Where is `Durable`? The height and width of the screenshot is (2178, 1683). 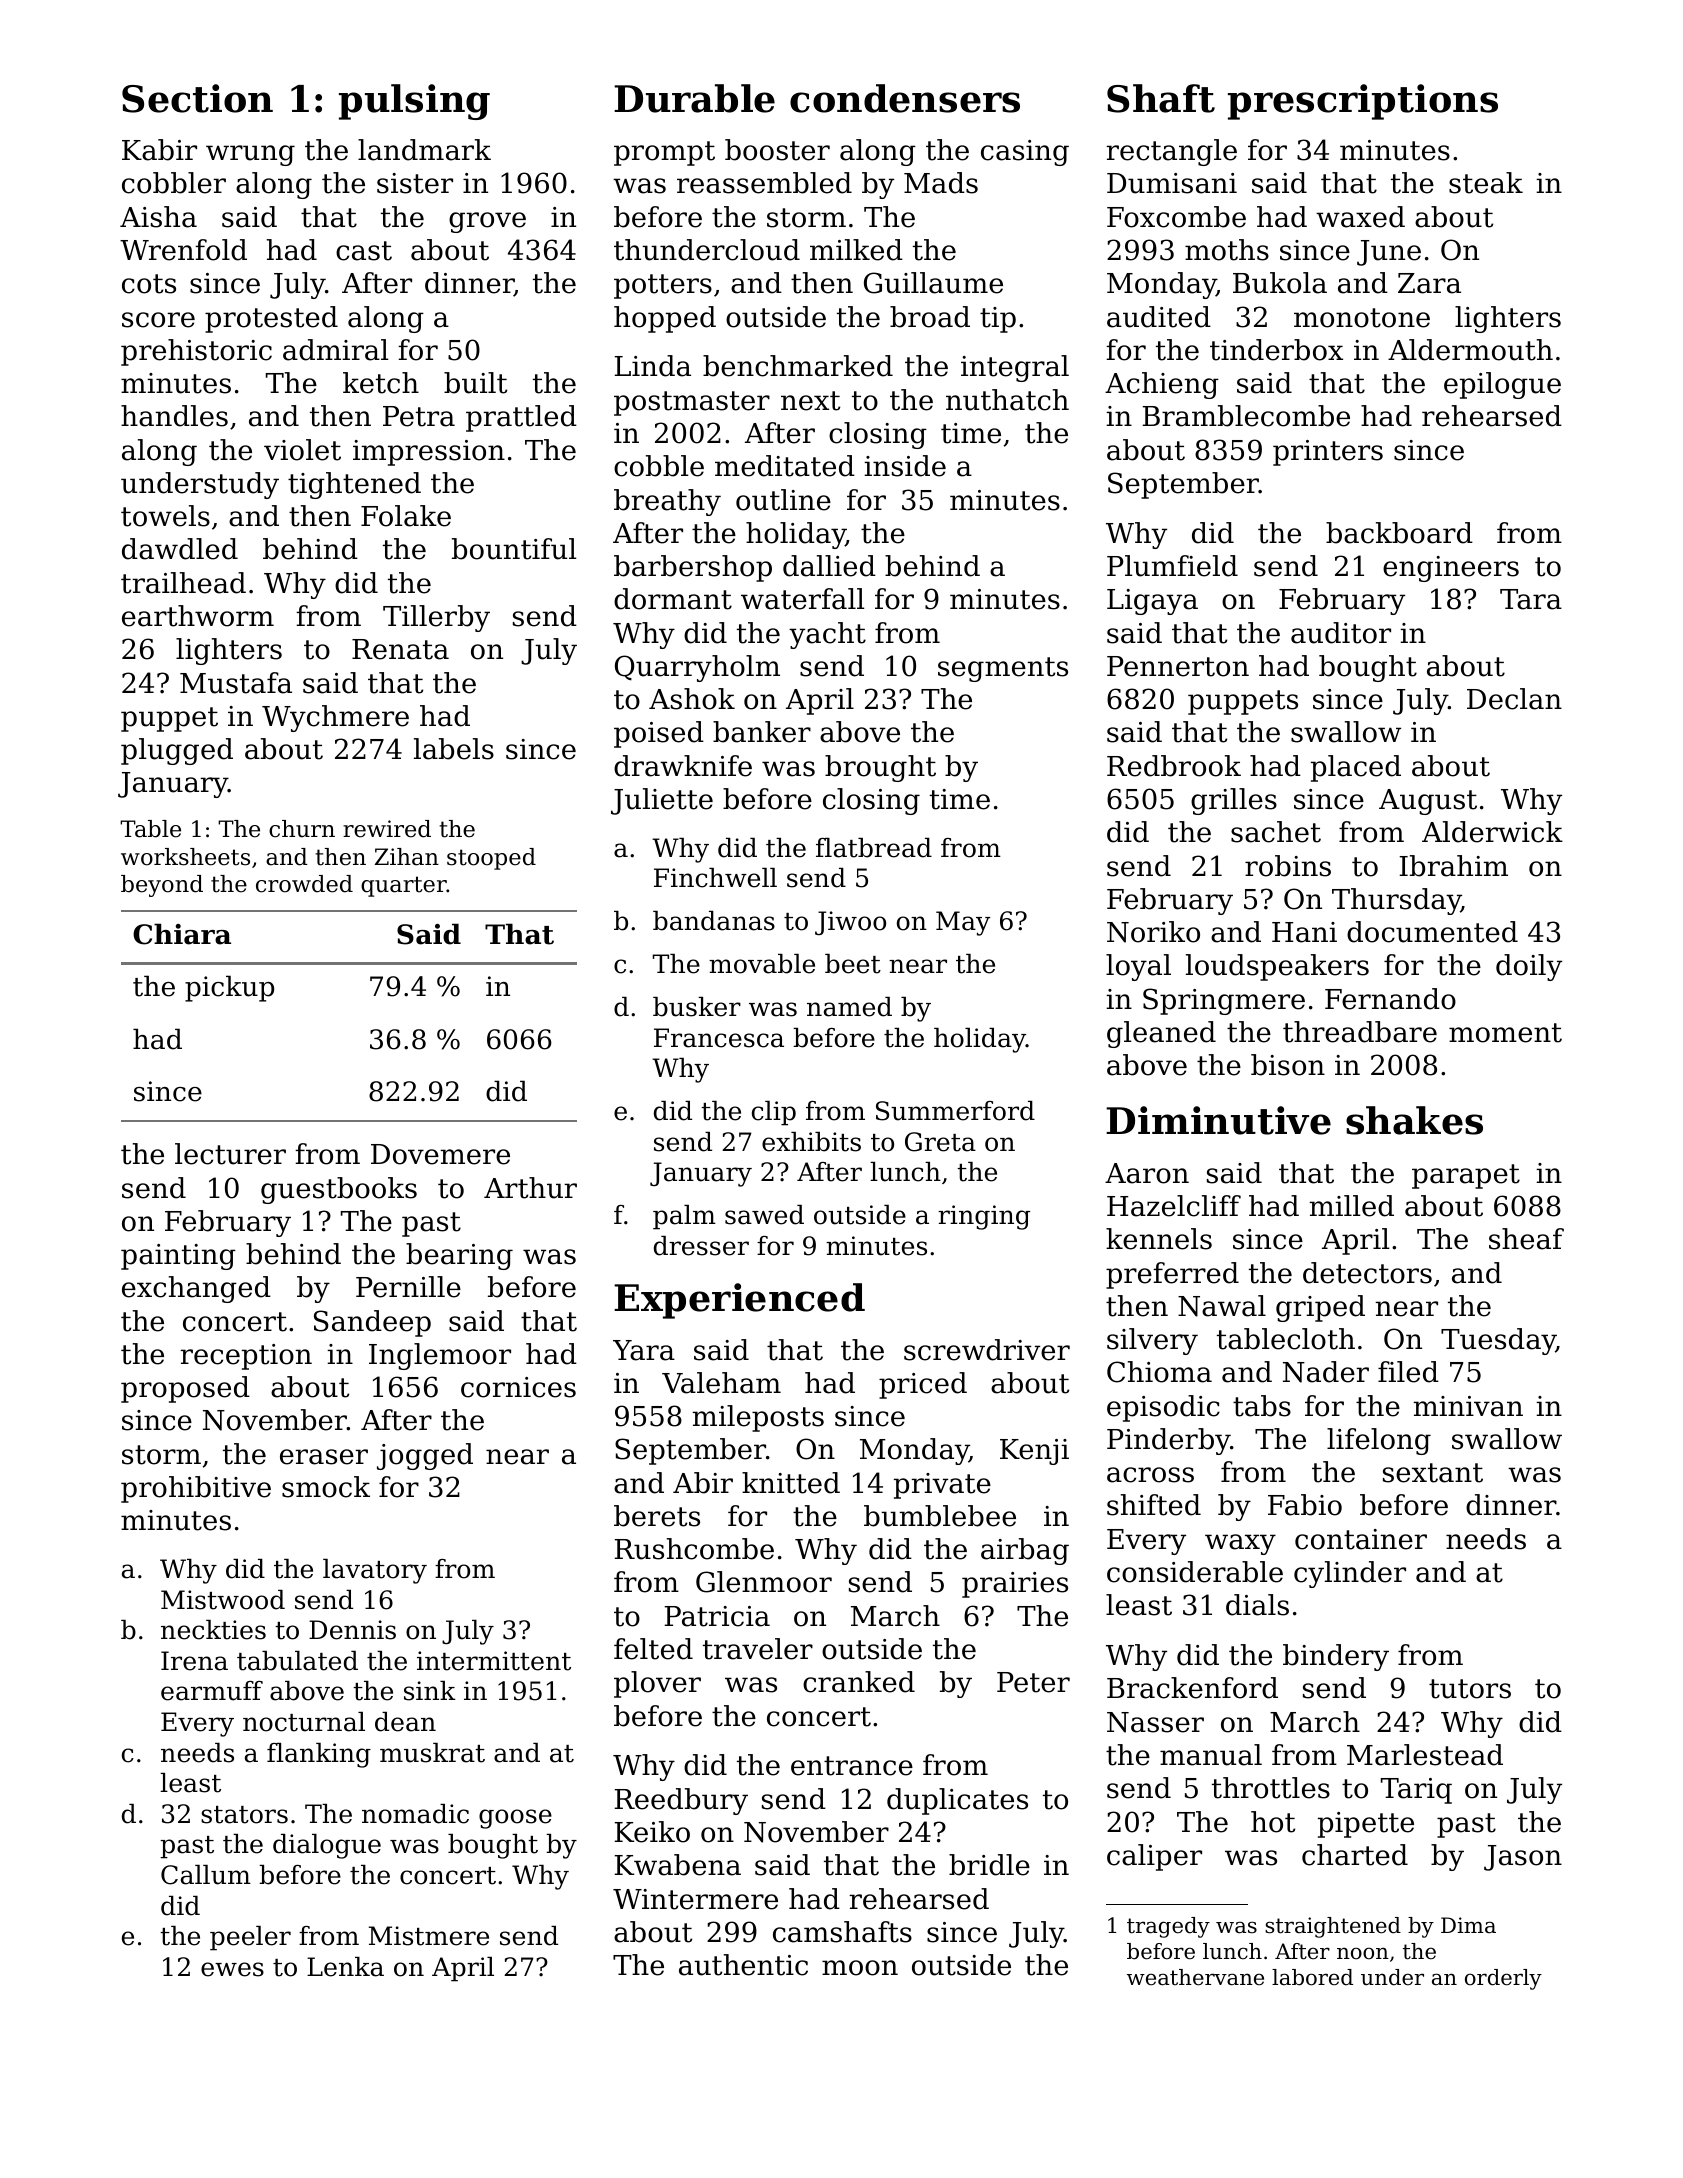 Durable is located at coordinates (694, 98).
